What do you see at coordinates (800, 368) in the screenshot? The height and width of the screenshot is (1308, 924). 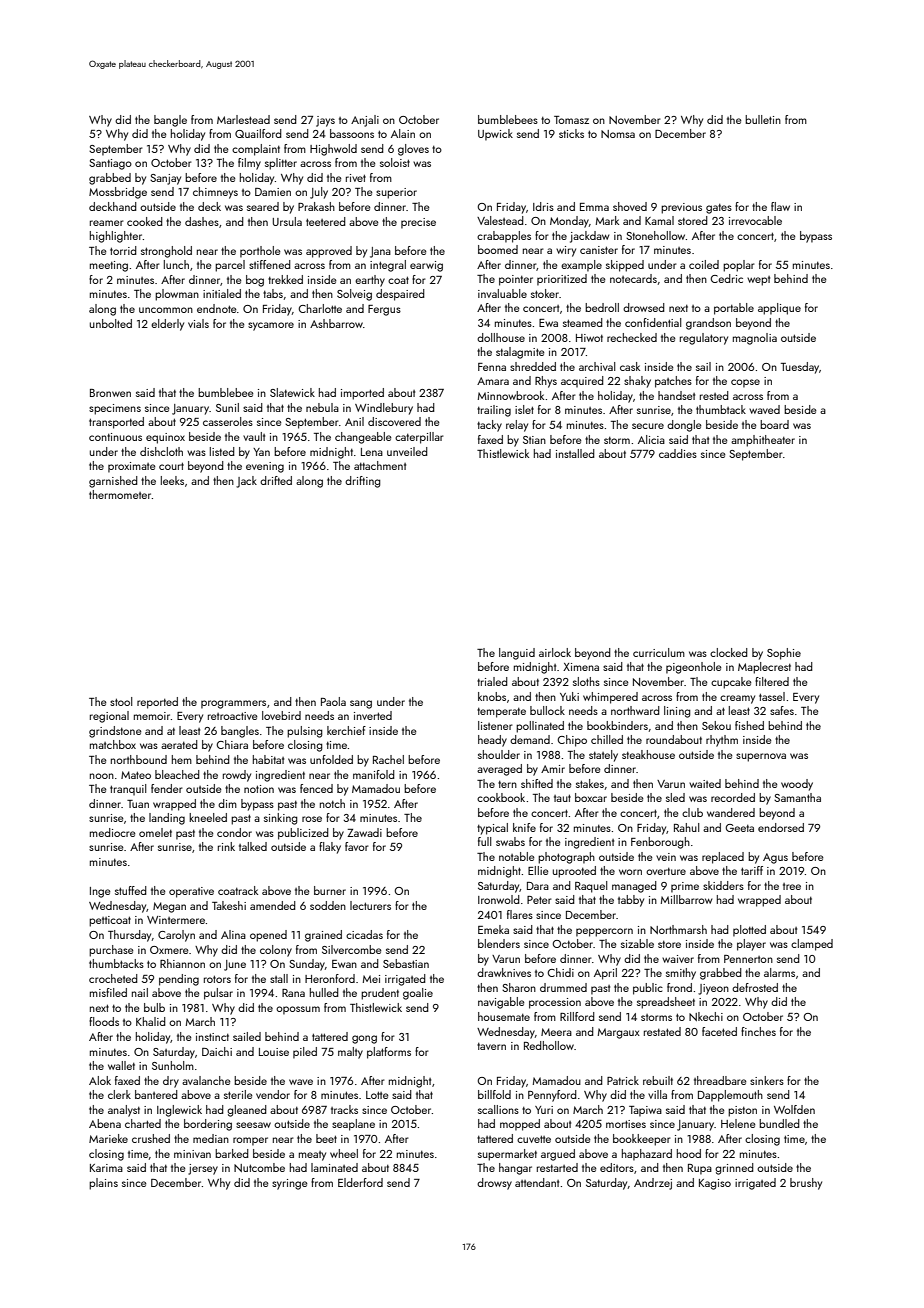 I see `Tuesday` at bounding box center [800, 368].
